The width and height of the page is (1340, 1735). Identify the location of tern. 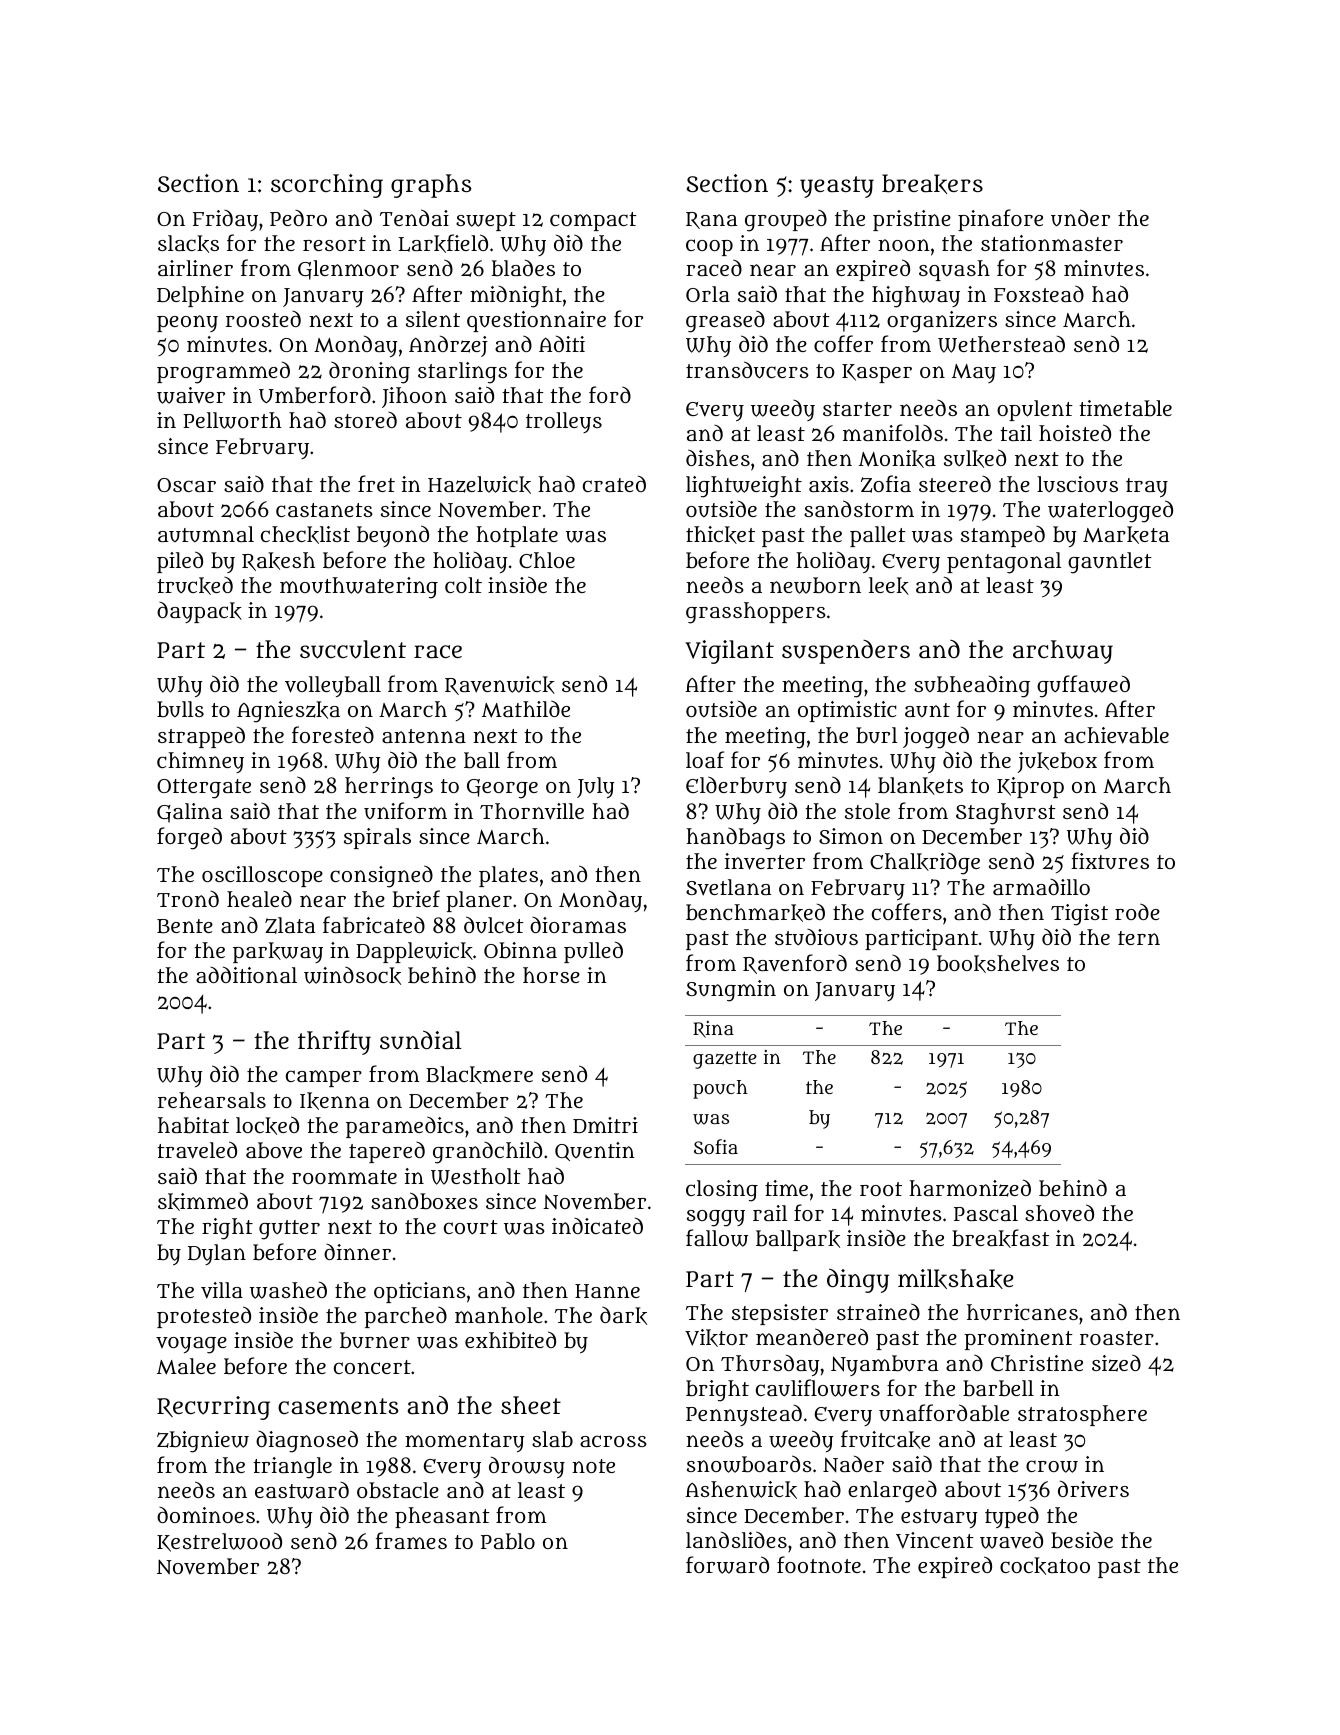
(1139, 938).
